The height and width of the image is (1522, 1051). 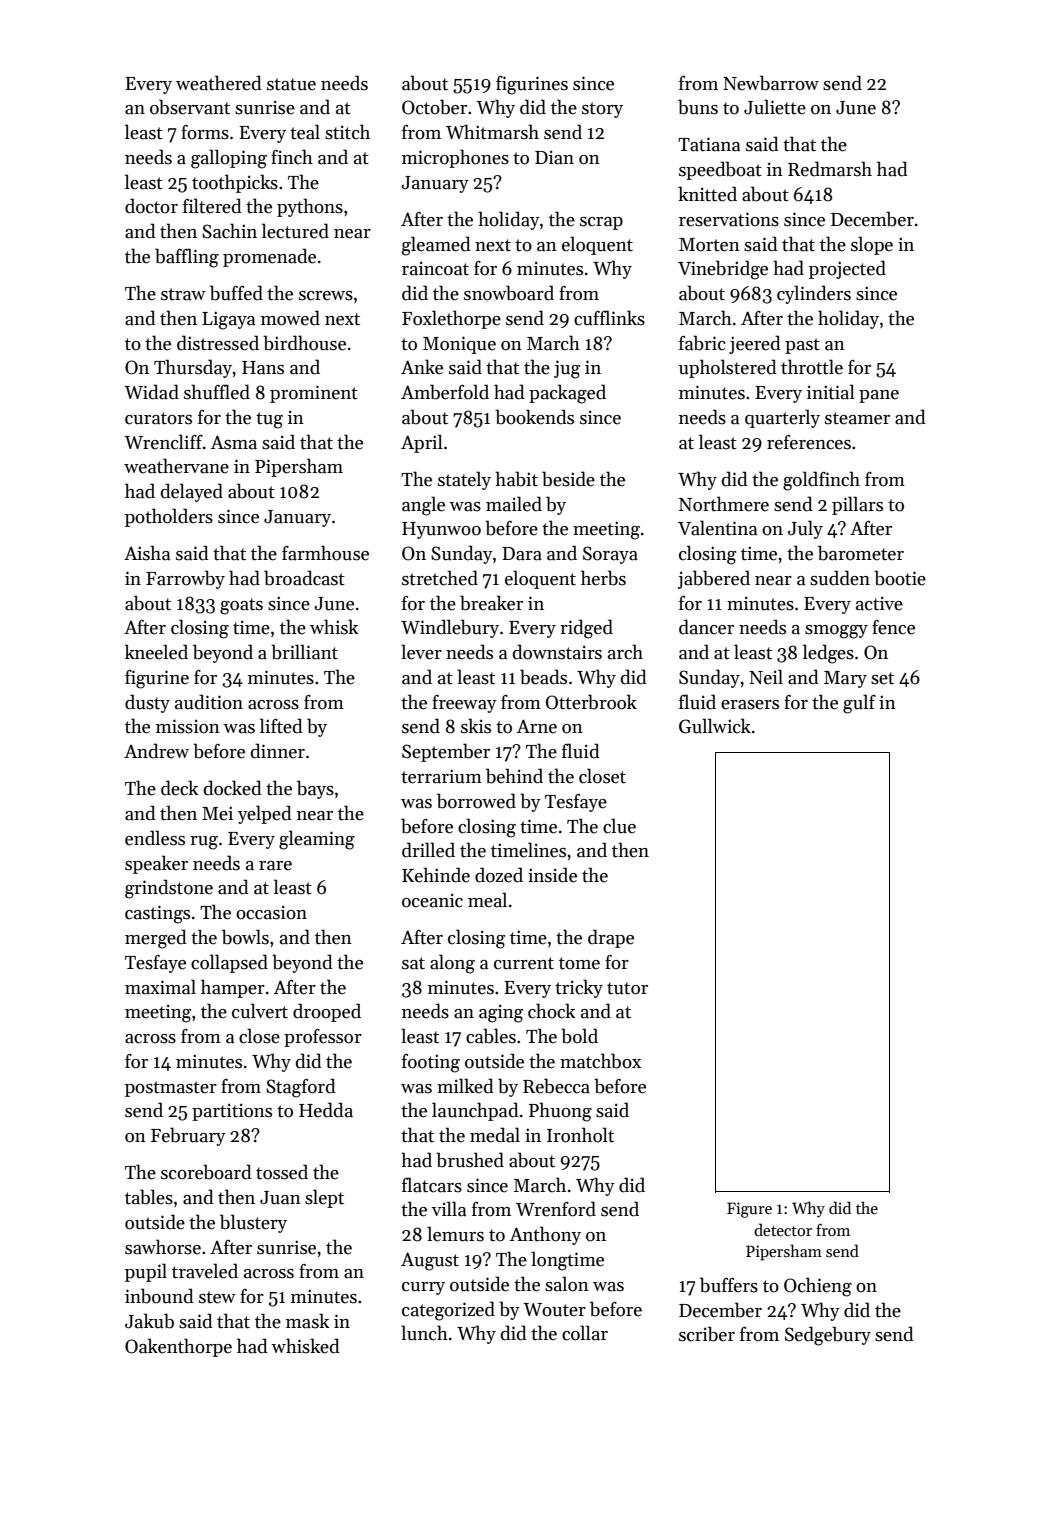 I want to click on Neil, so click(x=766, y=677).
